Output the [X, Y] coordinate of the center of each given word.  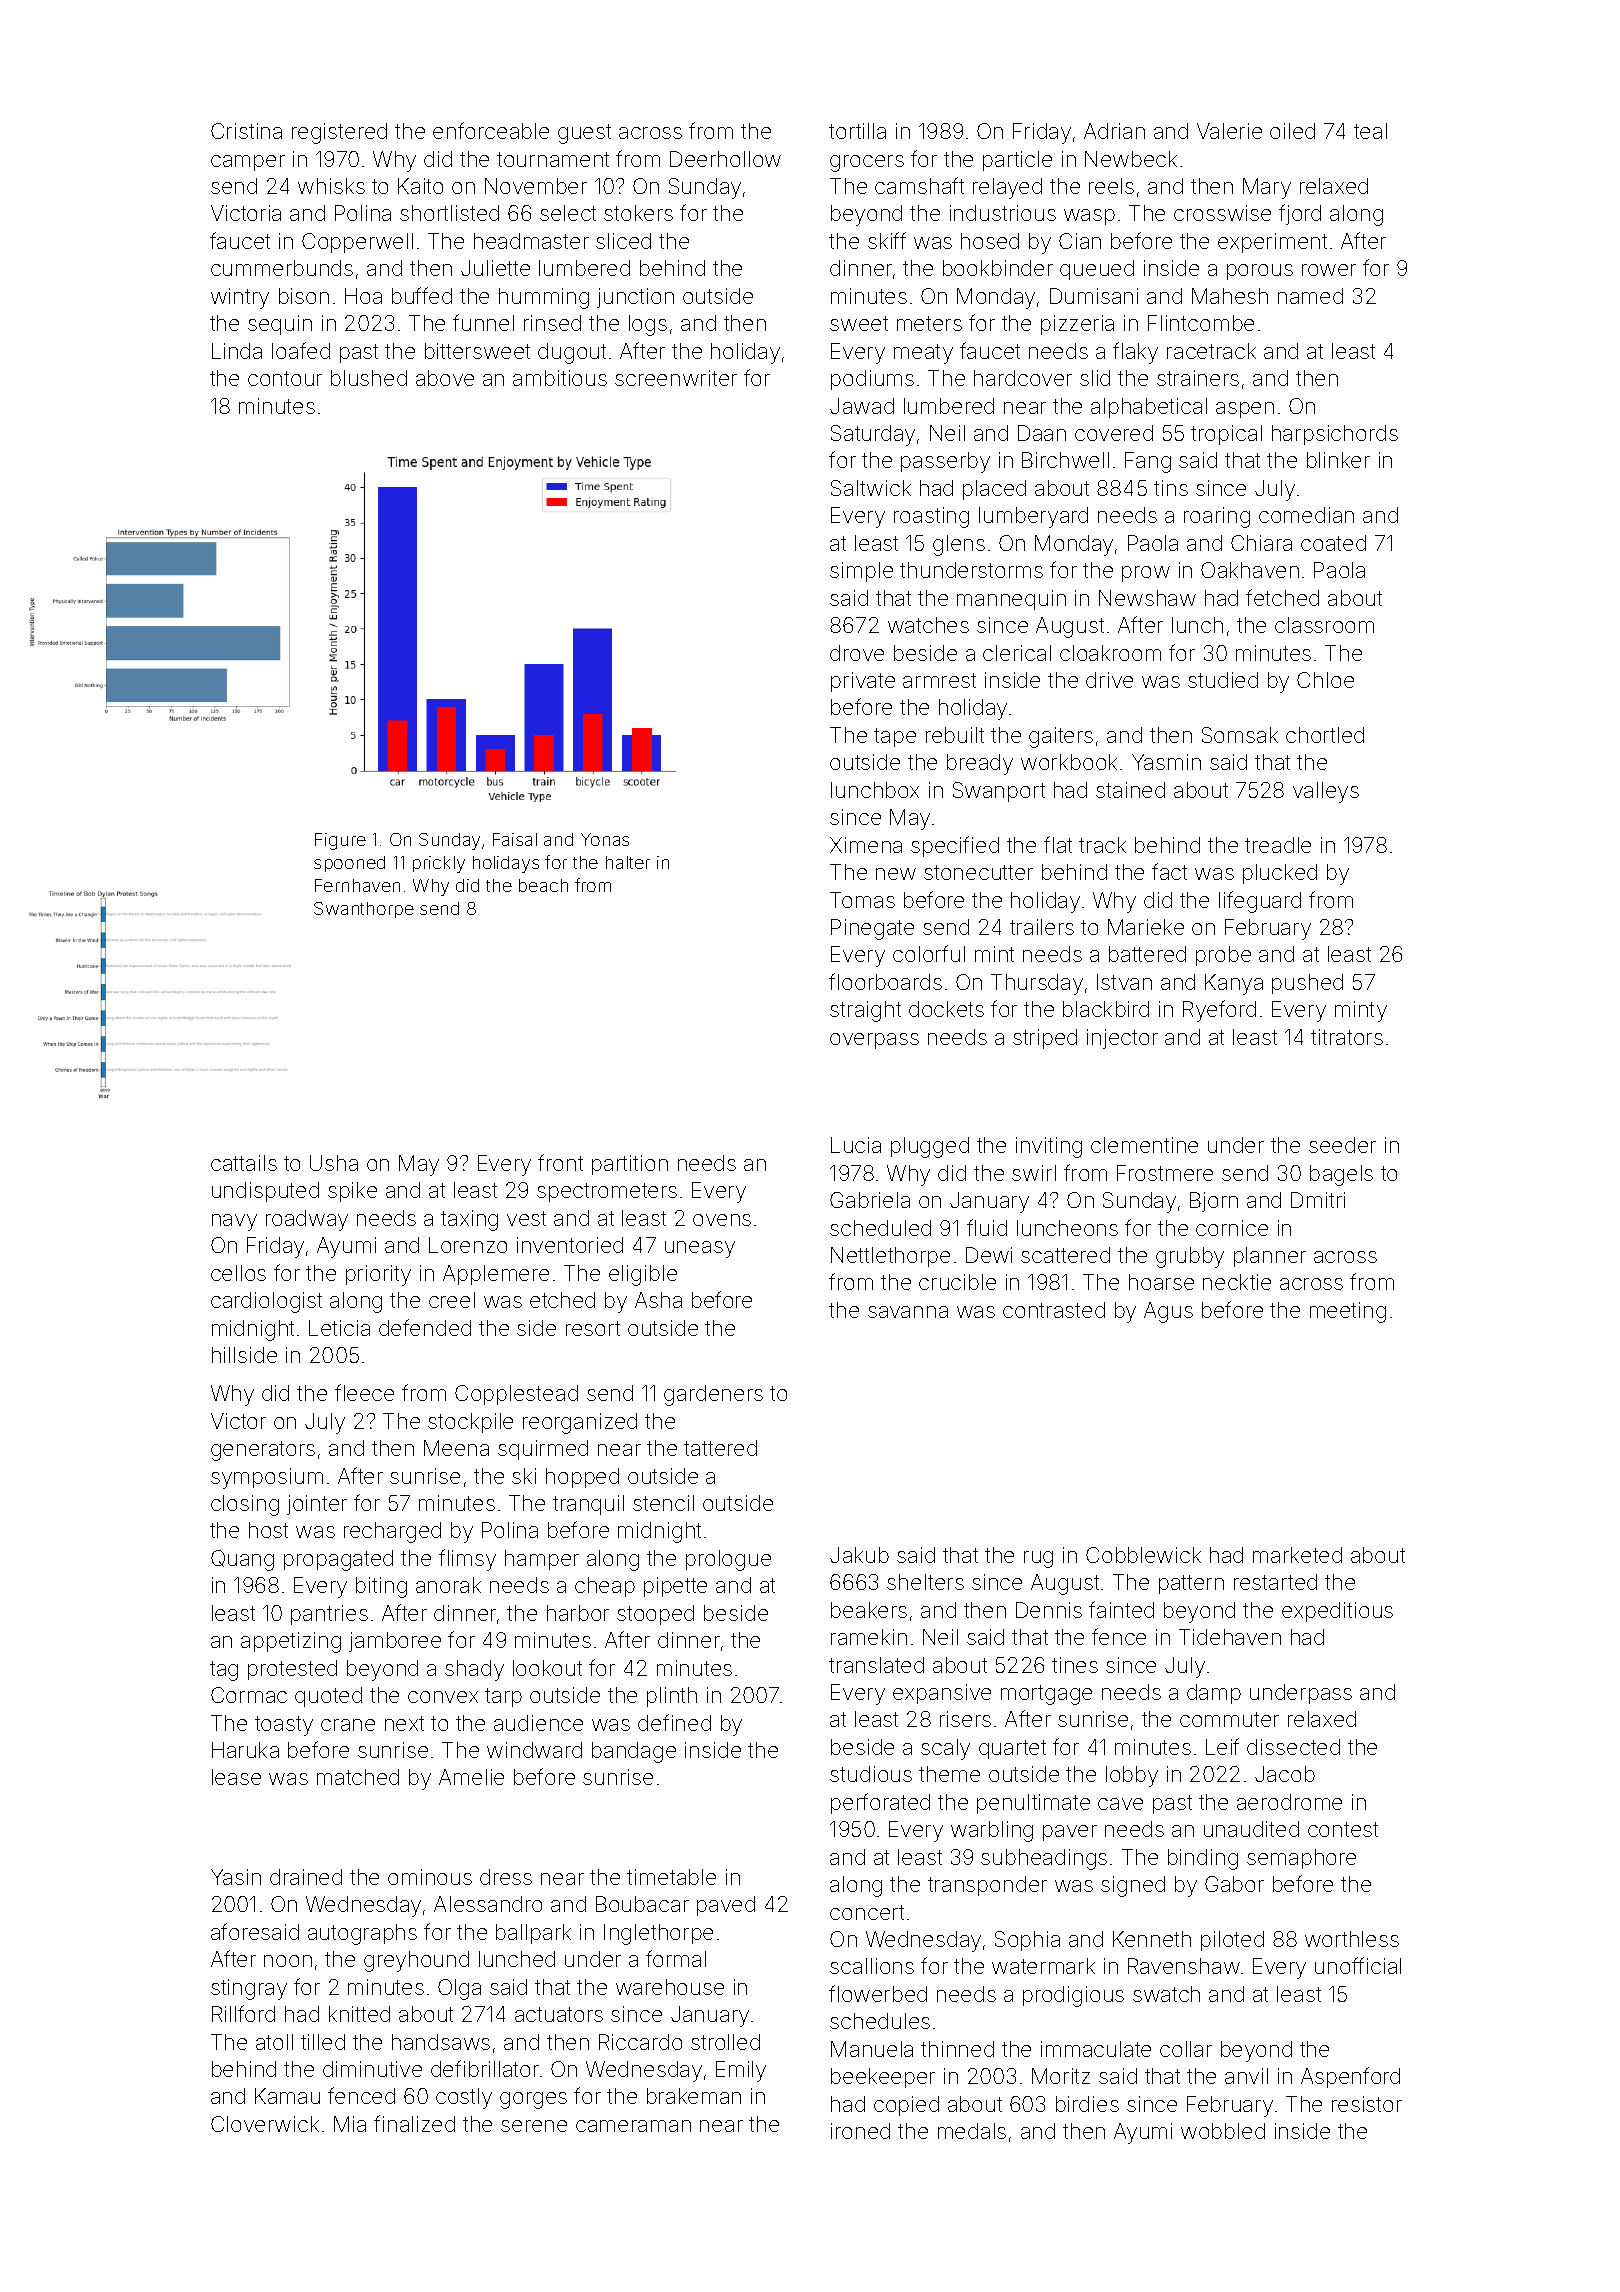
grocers [867, 163]
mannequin [1011, 600]
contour [285, 378]
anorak [448, 1585]
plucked [1280, 874]
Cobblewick [1143, 1555]
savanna [908, 1312]
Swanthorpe [364, 910]
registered [339, 133]
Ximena [866, 845]
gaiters [1061, 737]
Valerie [1229, 131]
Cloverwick [265, 2124]
